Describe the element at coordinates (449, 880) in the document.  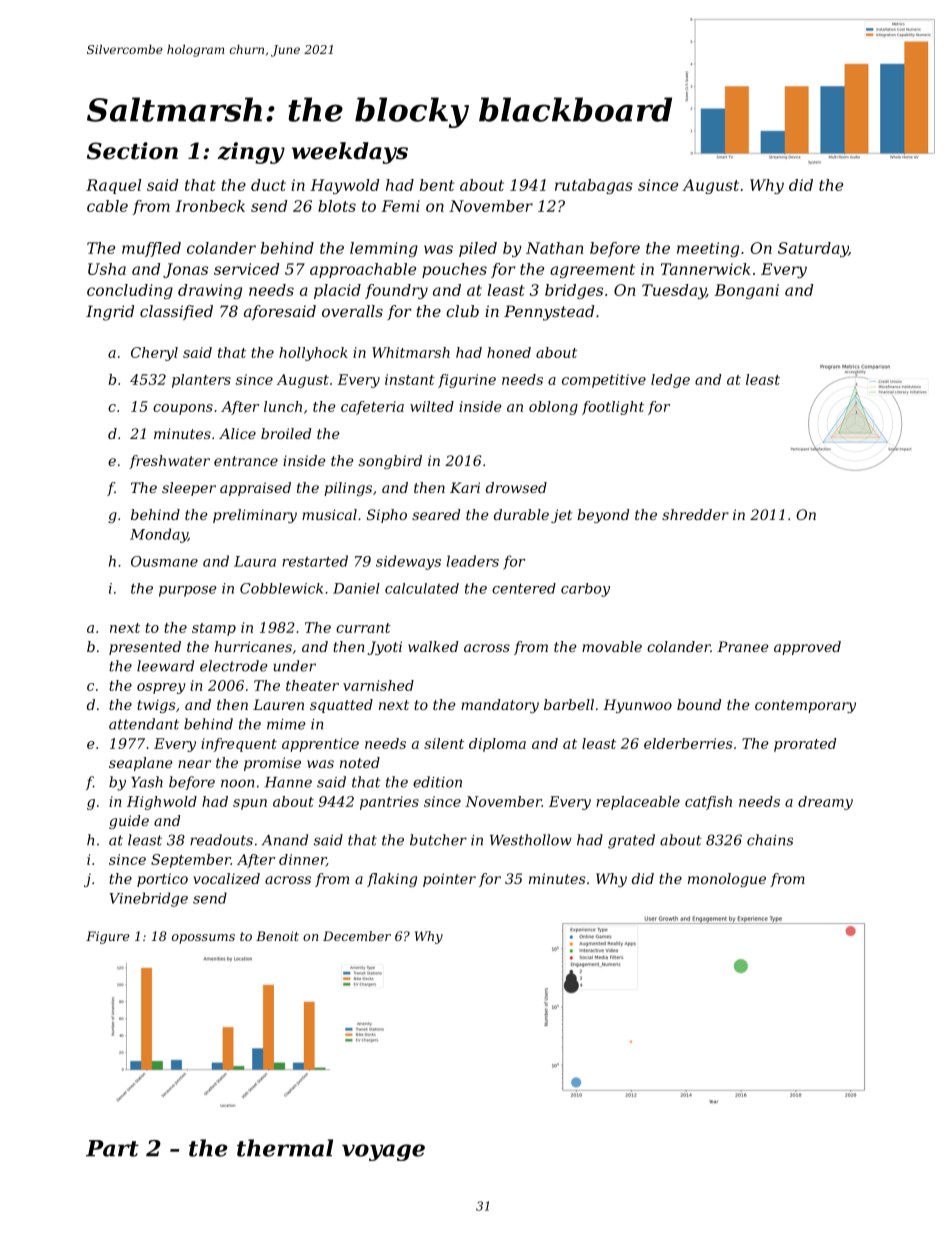
I see `pointer` at that location.
